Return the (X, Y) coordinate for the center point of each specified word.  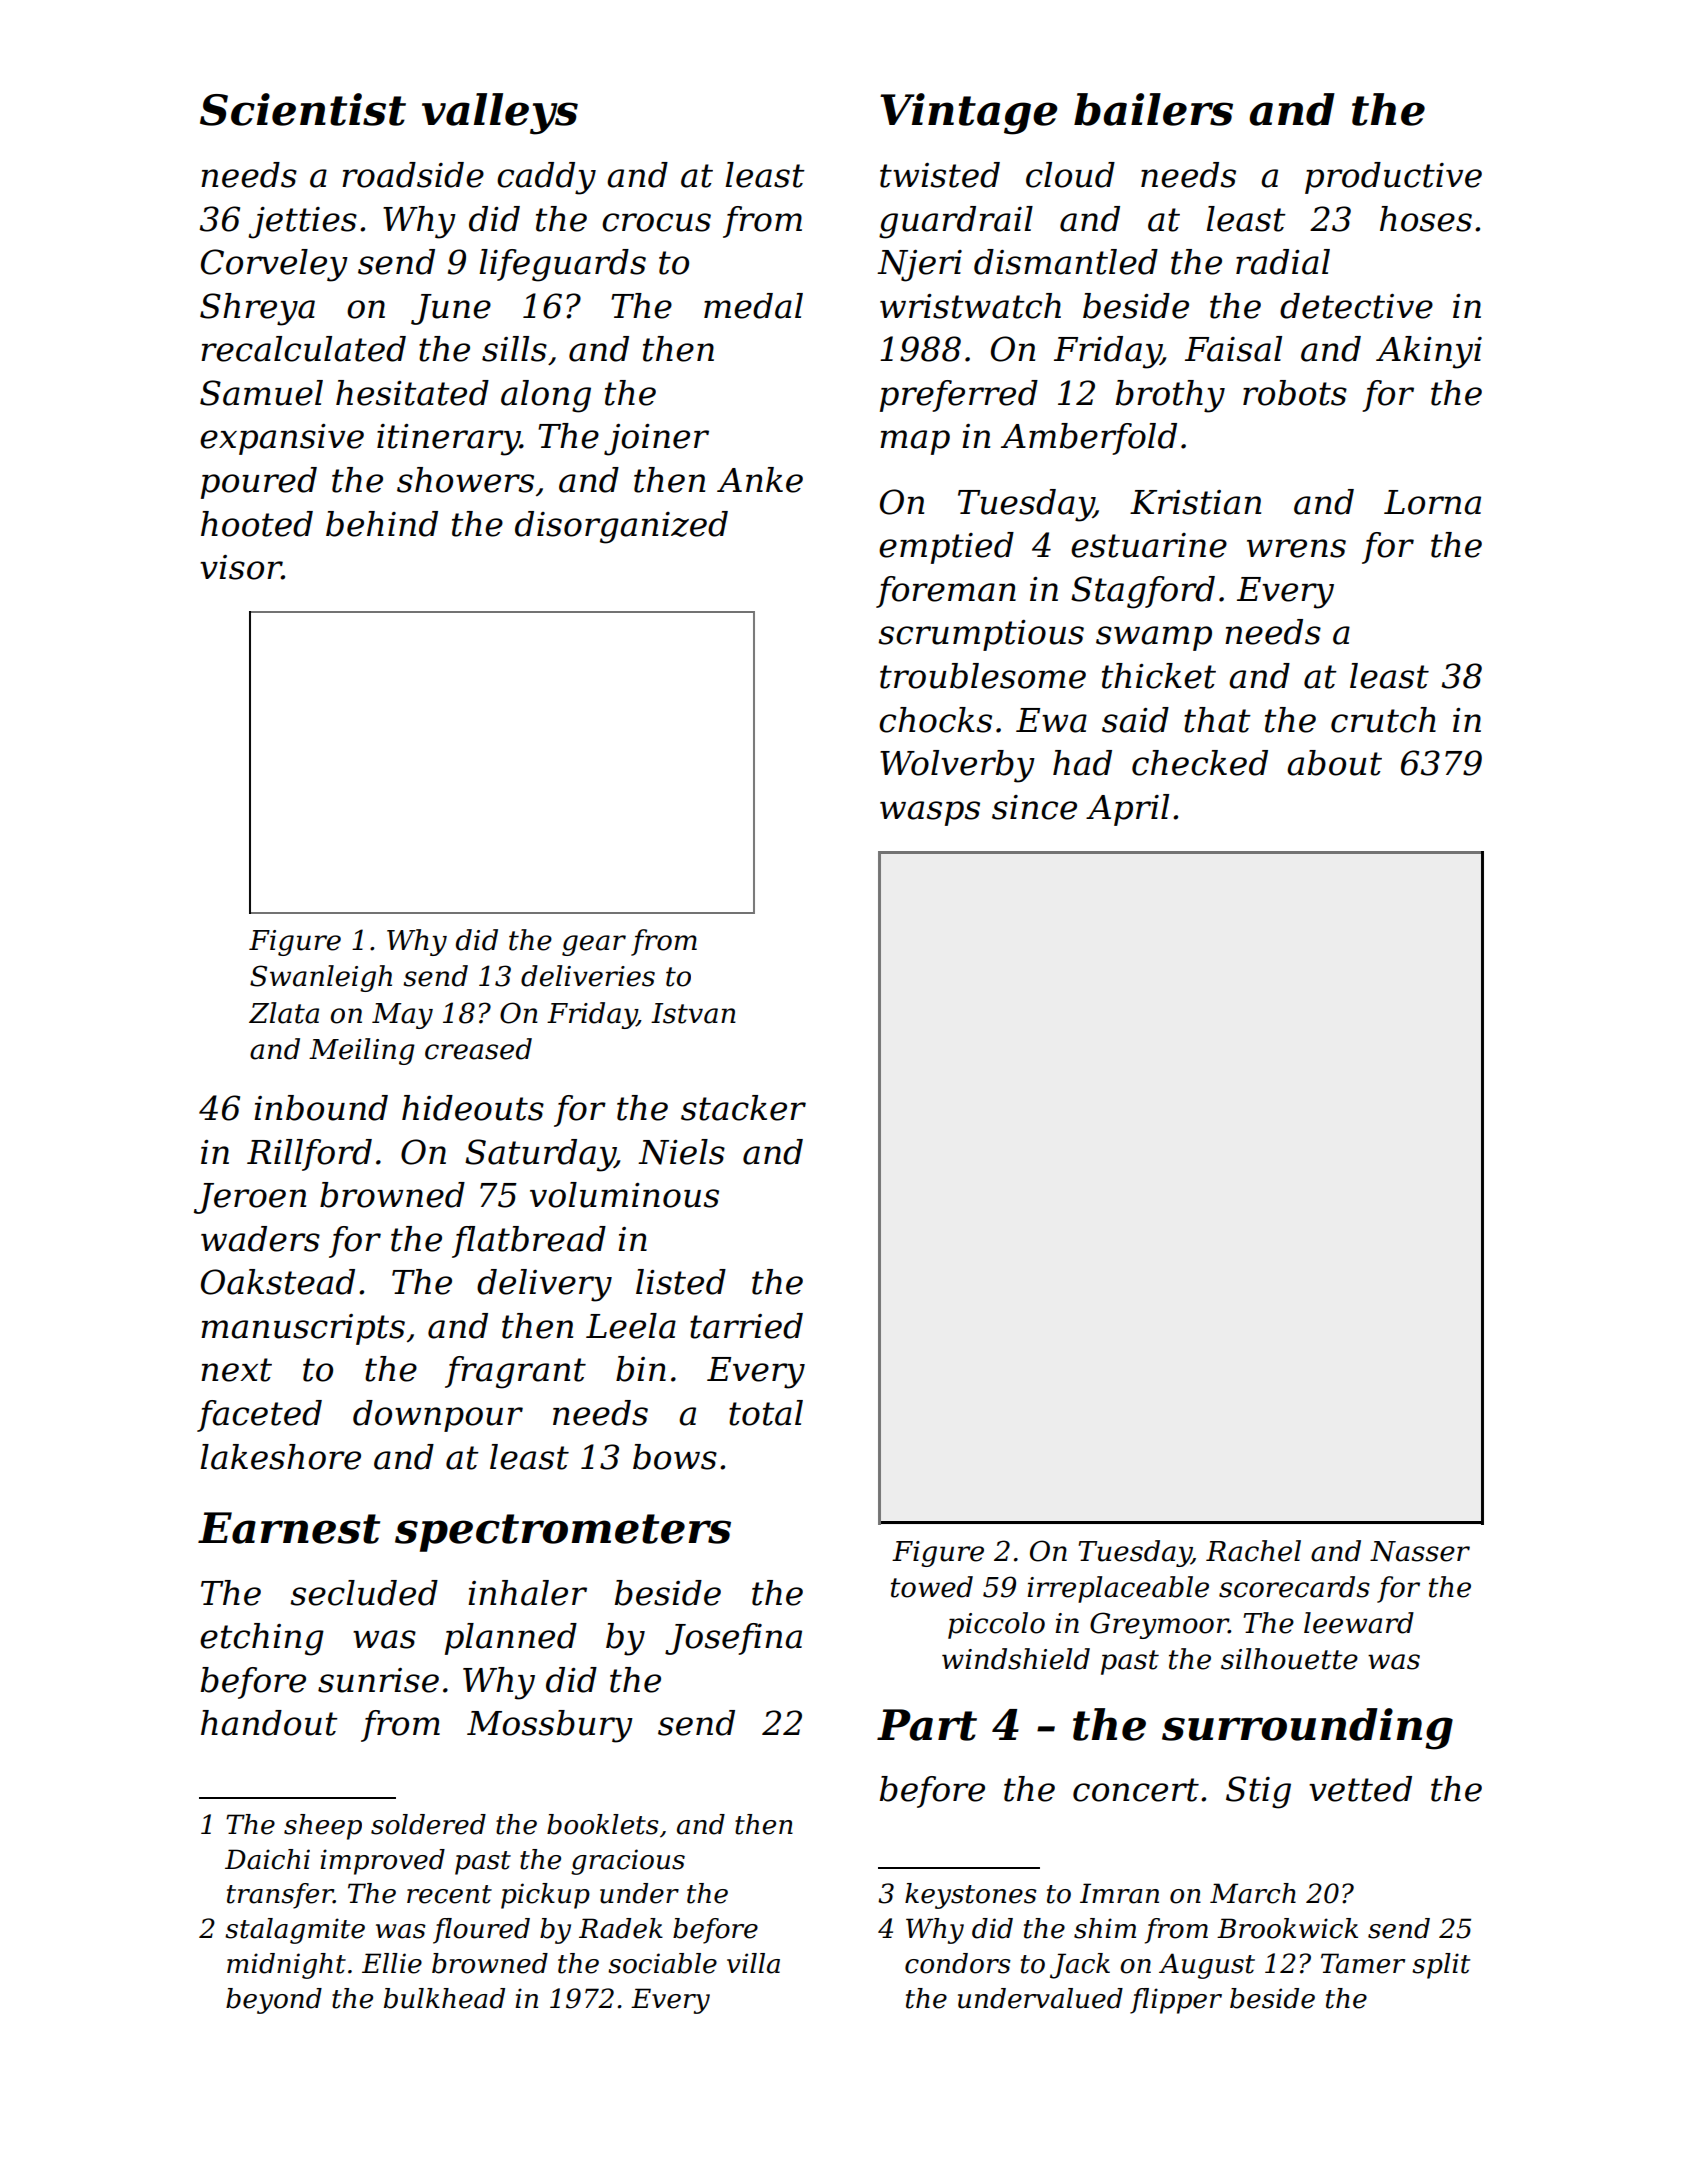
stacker (743, 1108)
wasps (930, 813)
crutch (1383, 720)
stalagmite (295, 1931)
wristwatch (970, 306)
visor (241, 567)
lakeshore (280, 1457)
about (1334, 763)
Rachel (1253, 1551)
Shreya (257, 309)
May (402, 1016)
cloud (1070, 175)
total (766, 1413)
